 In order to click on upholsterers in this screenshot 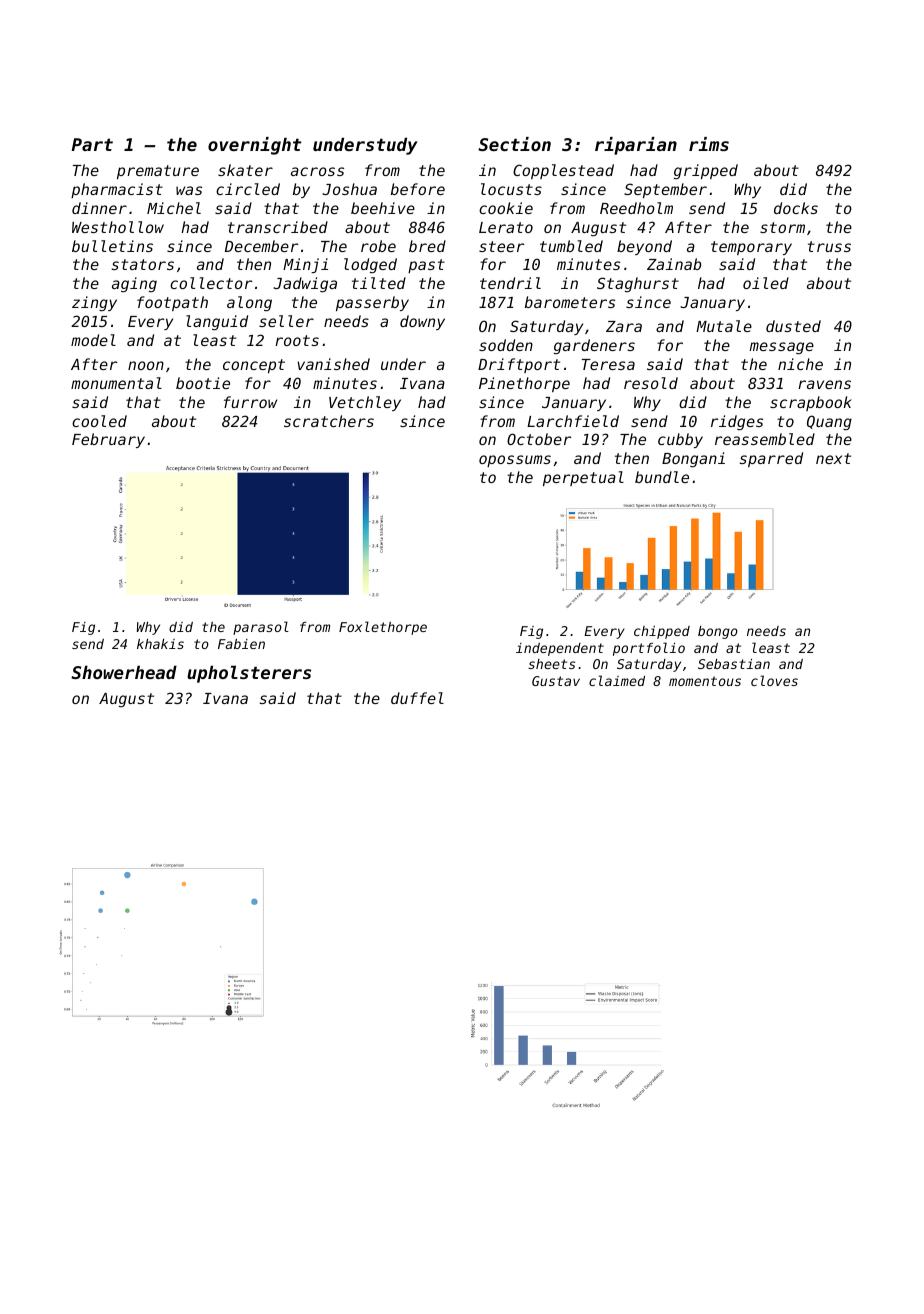, I will do `click(249, 674)`.
